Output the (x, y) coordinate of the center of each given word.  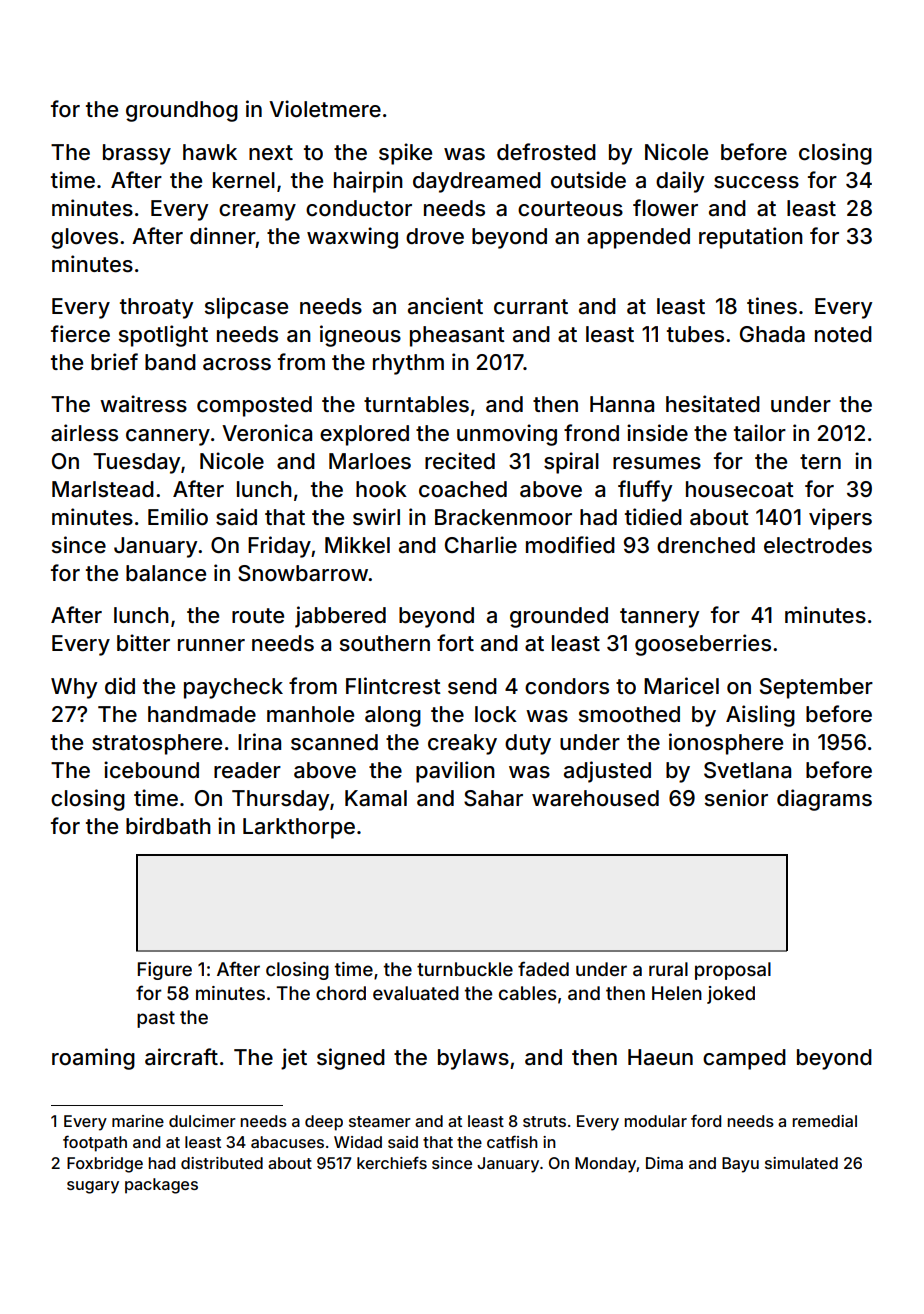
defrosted (546, 152)
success (756, 182)
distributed (222, 1163)
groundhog (182, 111)
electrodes (818, 545)
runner (211, 645)
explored (364, 435)
